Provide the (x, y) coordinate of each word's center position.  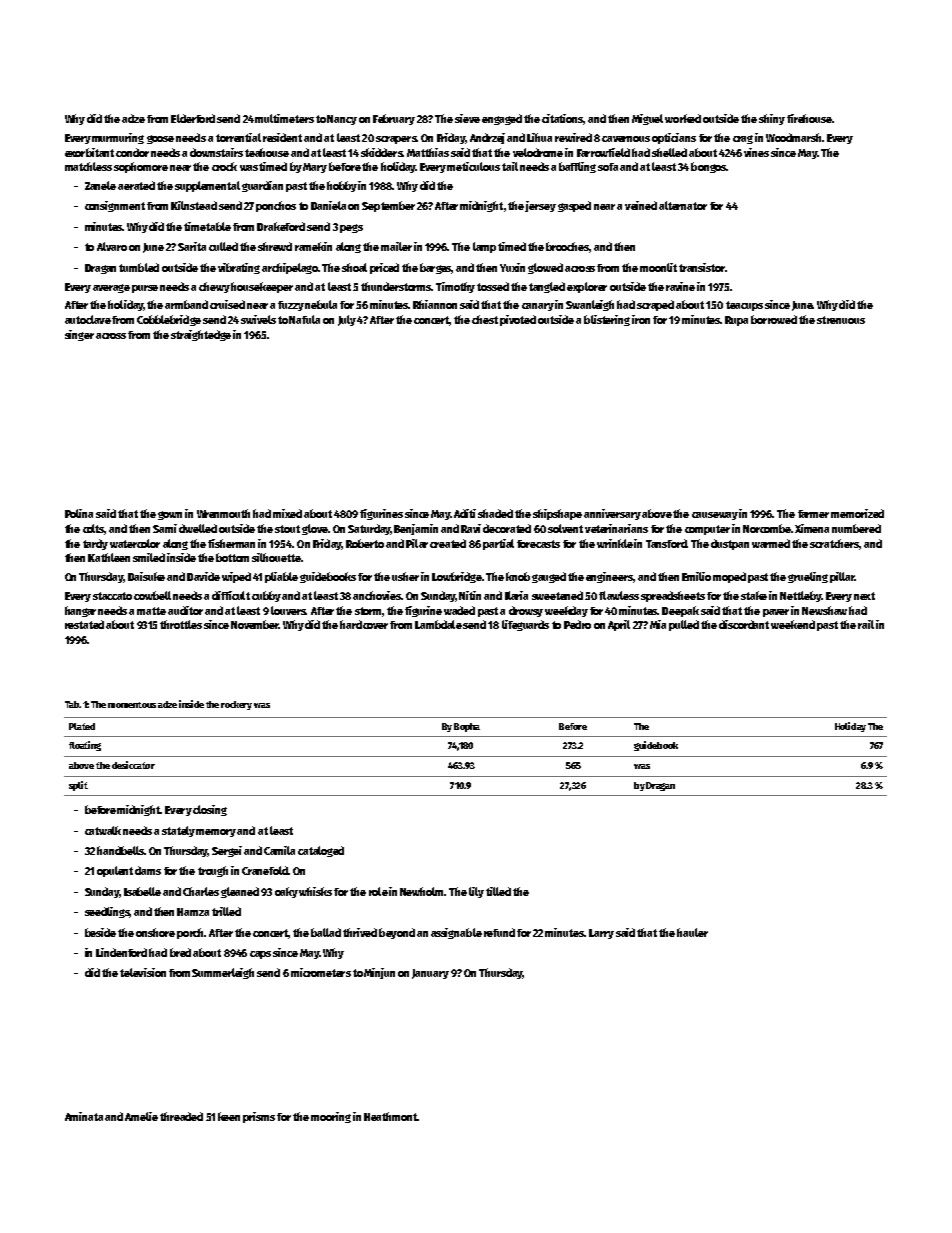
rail (866, 624)
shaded (495, 513)
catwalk (103, 830)
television (143, 972)
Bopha (467, 727)
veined (641, 205)
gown (170, 515)
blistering (607, 320)
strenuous (841, 320)
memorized (857, 513)
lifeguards (525, 625)
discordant (744, 624)
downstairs (216, 152)
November (255, 624)
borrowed (774, 319)
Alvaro (112, 246)
